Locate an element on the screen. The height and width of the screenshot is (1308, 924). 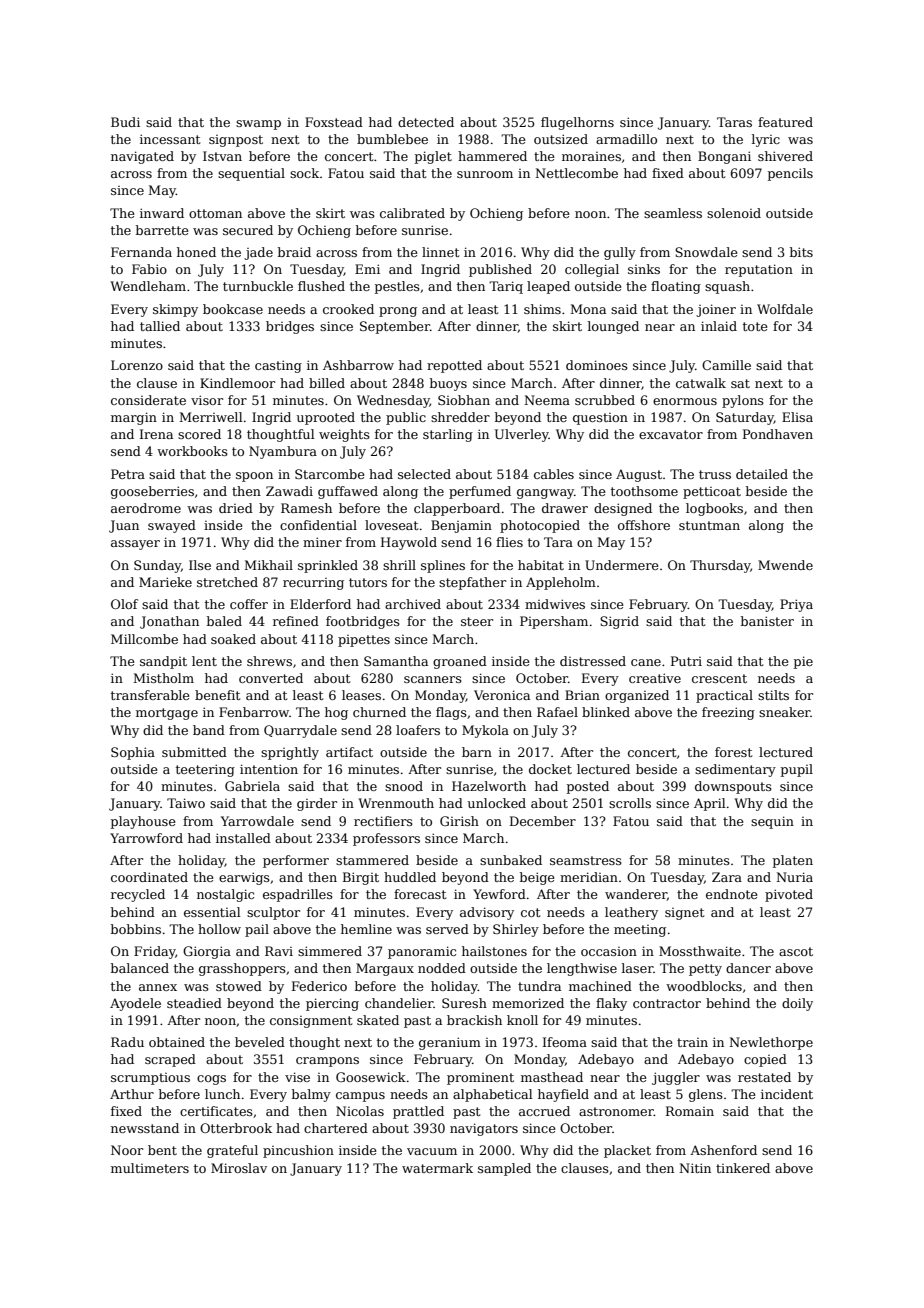
prong is located at coordinates (398, 312).
